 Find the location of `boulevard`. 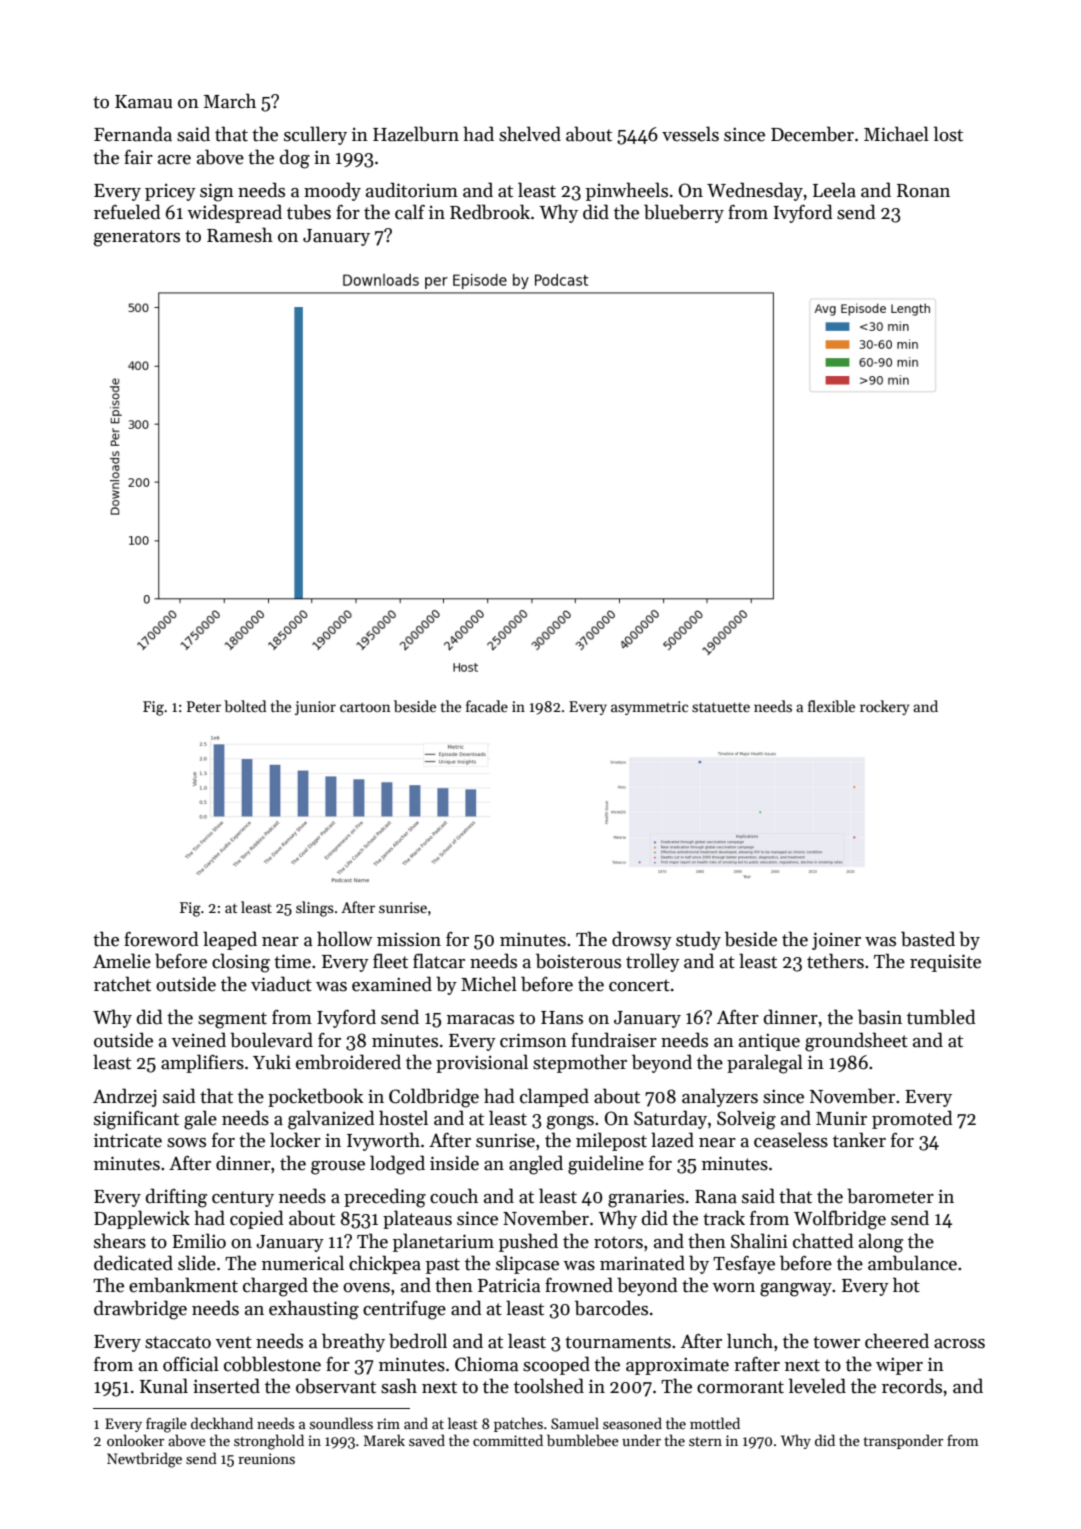

boulevard is located at coordinates (271, 1040).
